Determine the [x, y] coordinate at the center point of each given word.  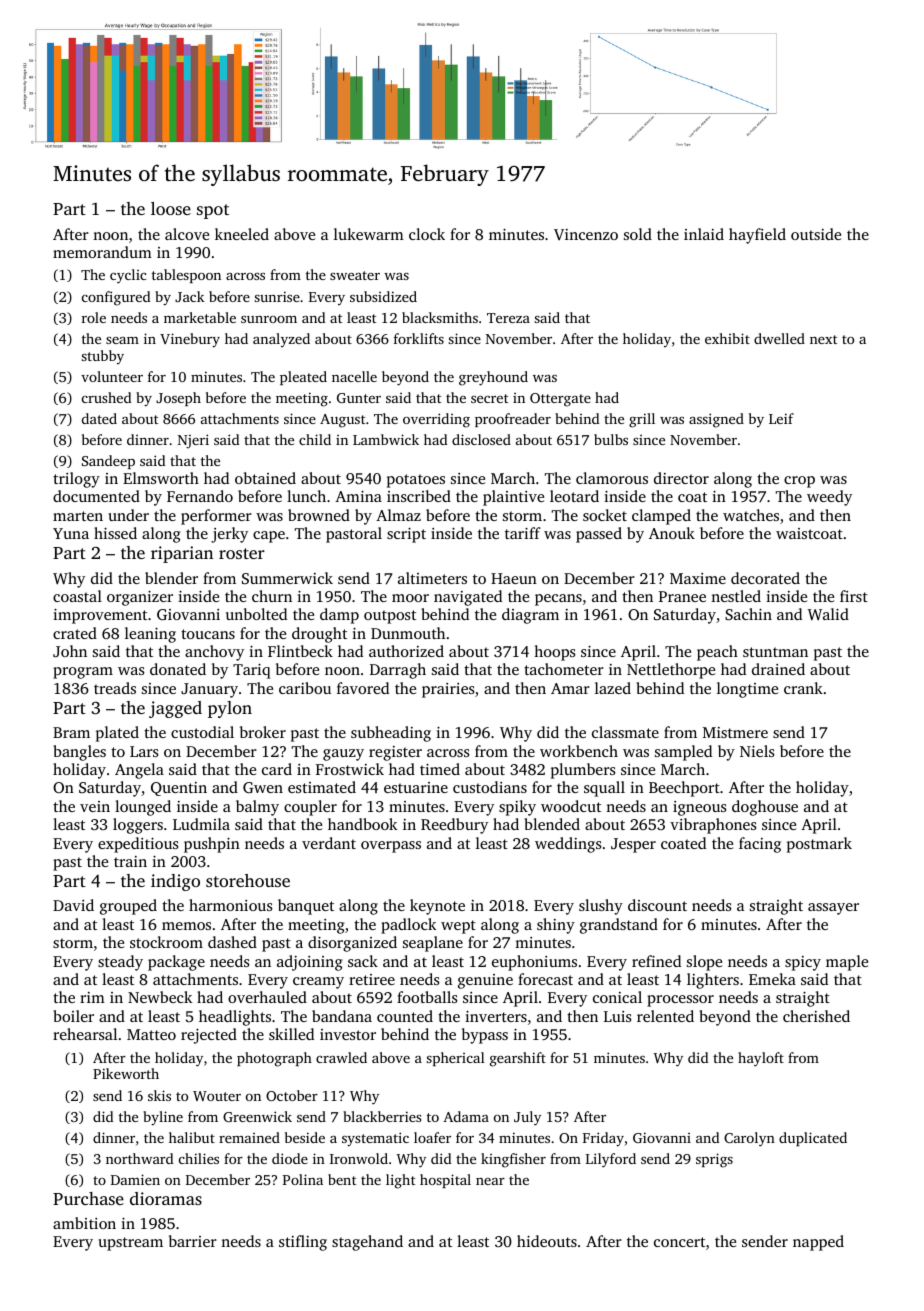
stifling [303, 1243]
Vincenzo [586, 234]
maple [847, 963]
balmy [257, 808]
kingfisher [513, 1160]
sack [363, 961]
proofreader [513, 420]
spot [213, 211]
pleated [303, 378]
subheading [391, 734]
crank [803, 688]
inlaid [704, 234]
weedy [829, 498]
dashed [232, 942]
